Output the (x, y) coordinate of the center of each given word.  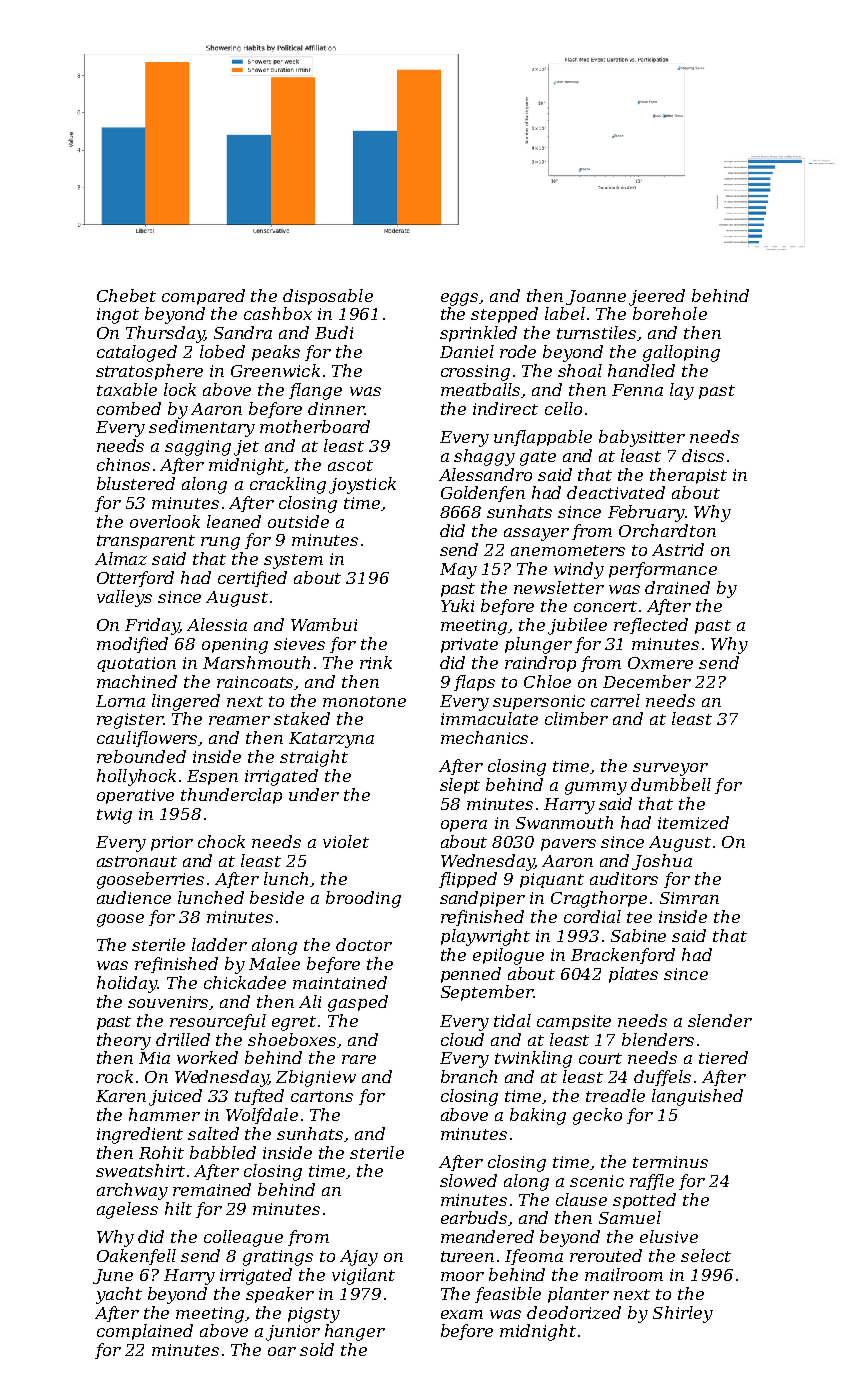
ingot (118, 316)
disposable (328, 297)
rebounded (141, 756)
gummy (596, 788)
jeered (657, 297)
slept (460, 786)
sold (317, 1349)
